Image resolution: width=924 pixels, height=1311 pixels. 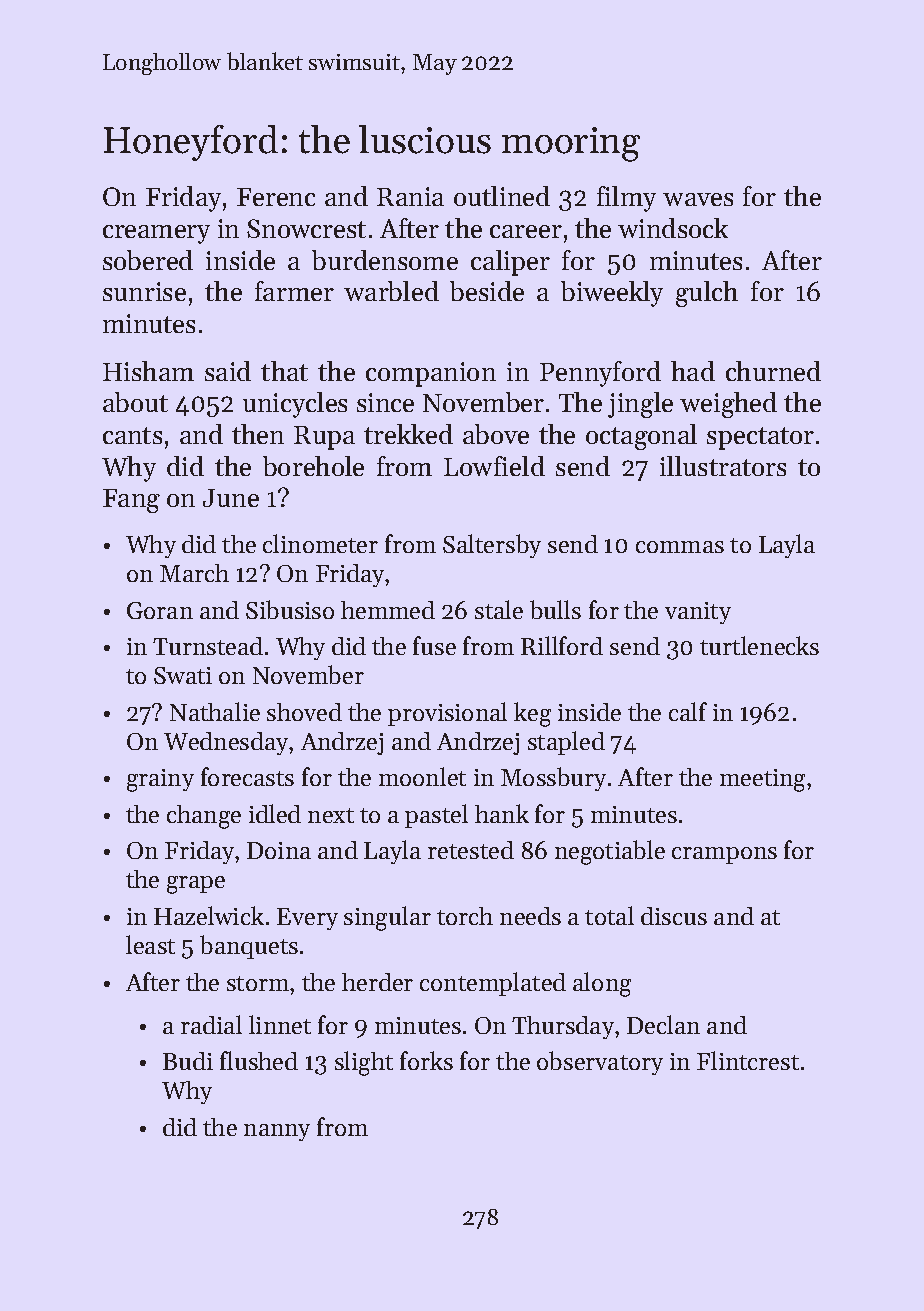 I want to click on waves, so click(x=698, y=199).
